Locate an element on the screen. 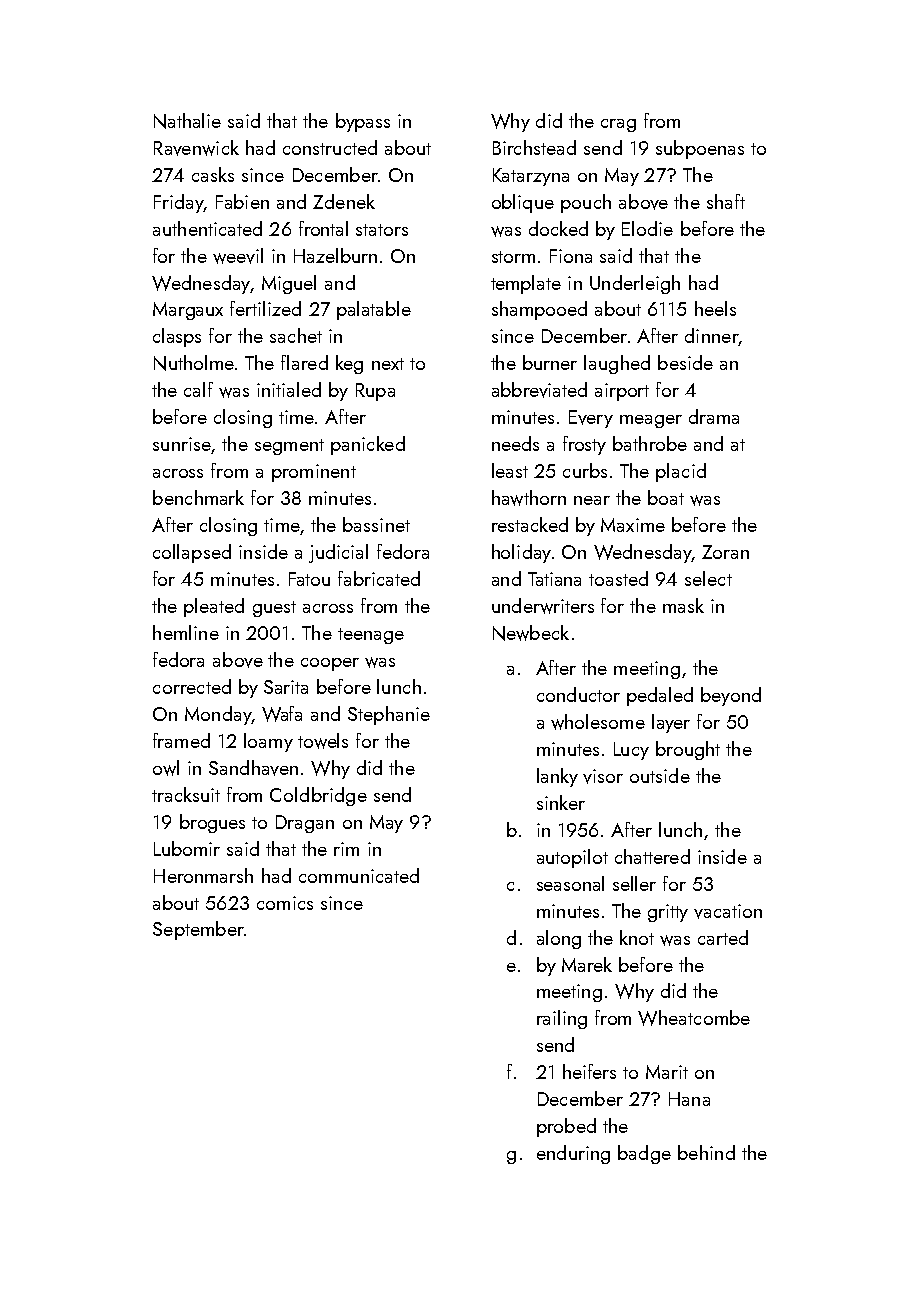  railing is located at coordinates (562, 1019).
